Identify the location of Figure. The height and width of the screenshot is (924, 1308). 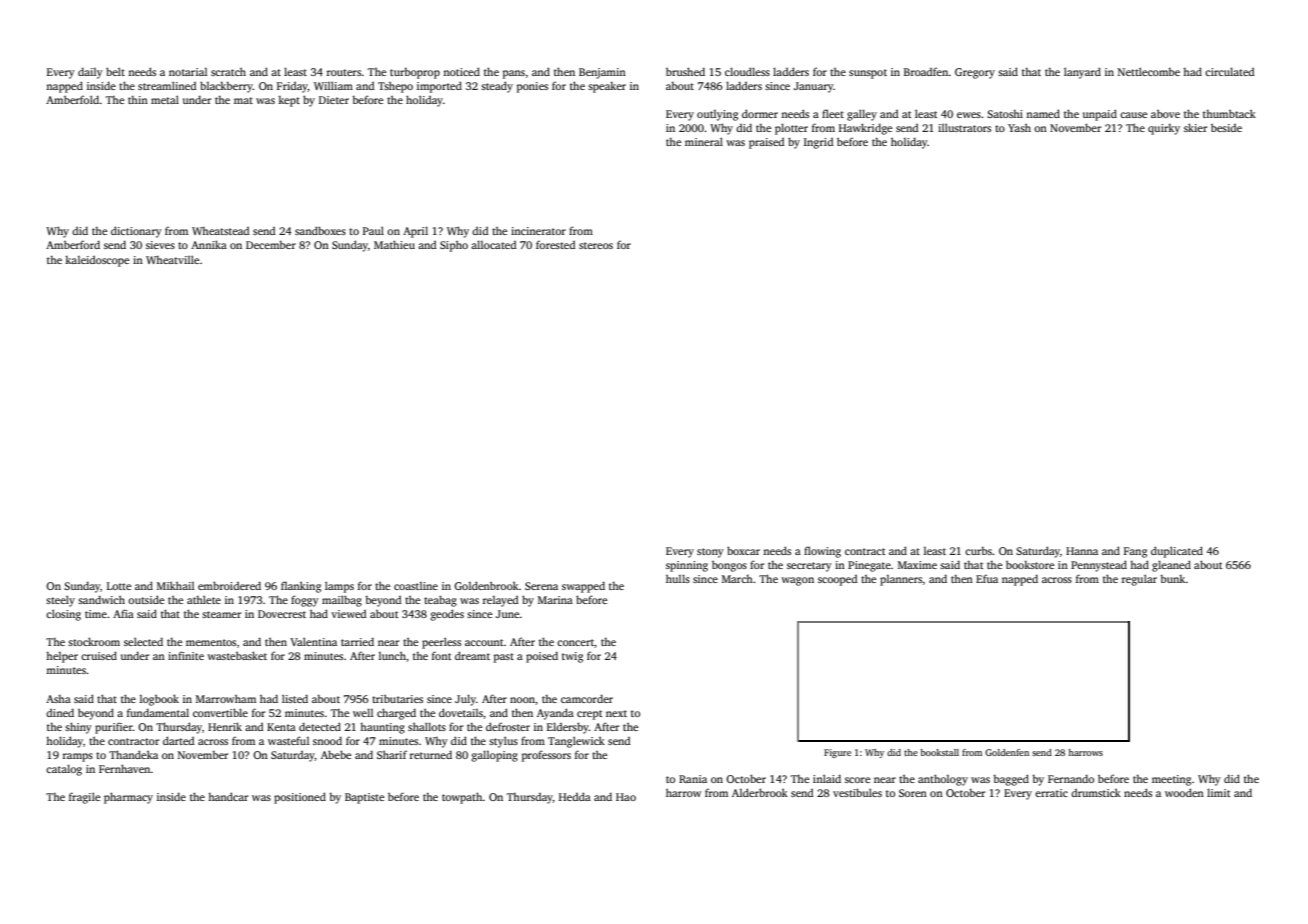
(837, 753).
